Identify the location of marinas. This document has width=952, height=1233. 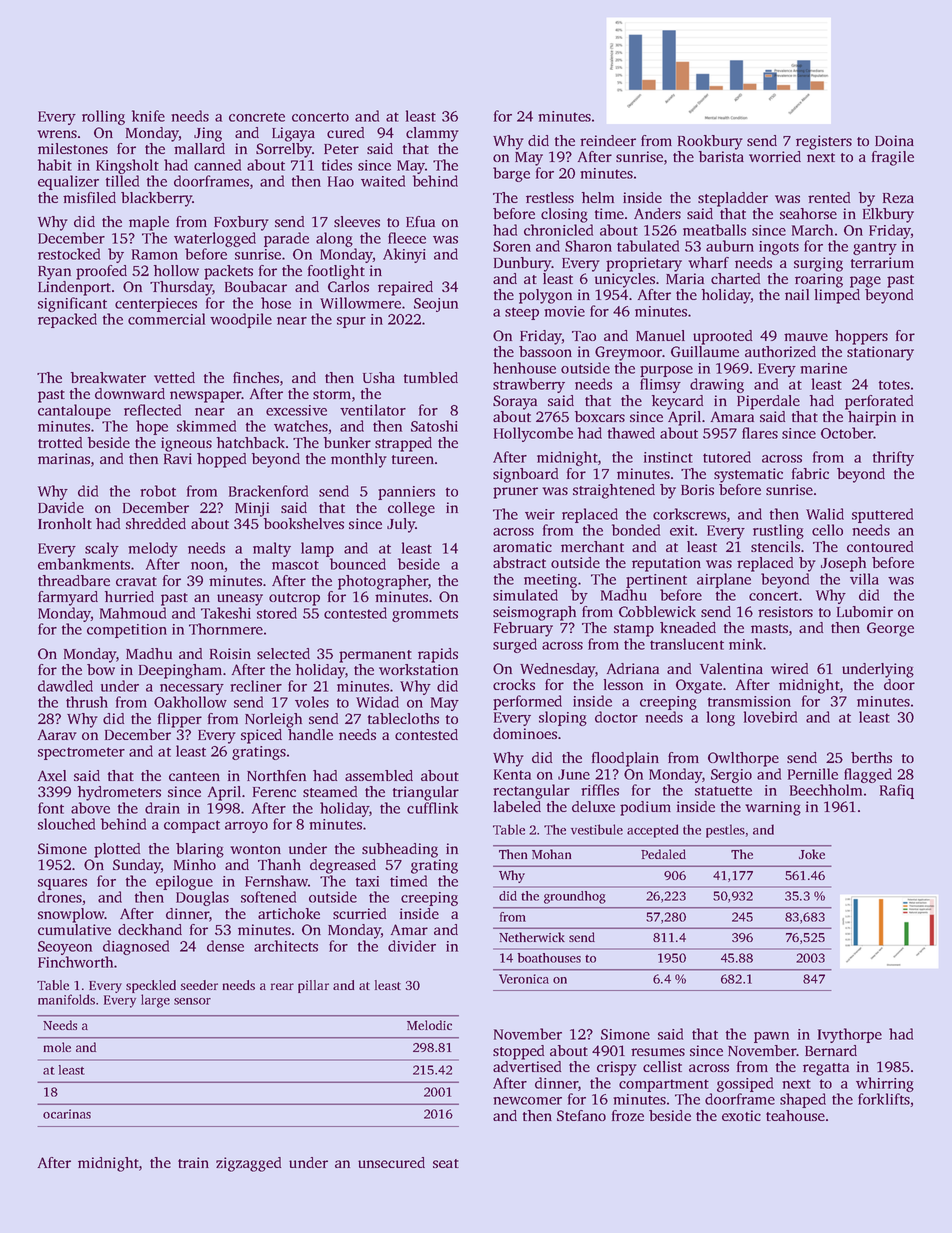
(64, 458).
